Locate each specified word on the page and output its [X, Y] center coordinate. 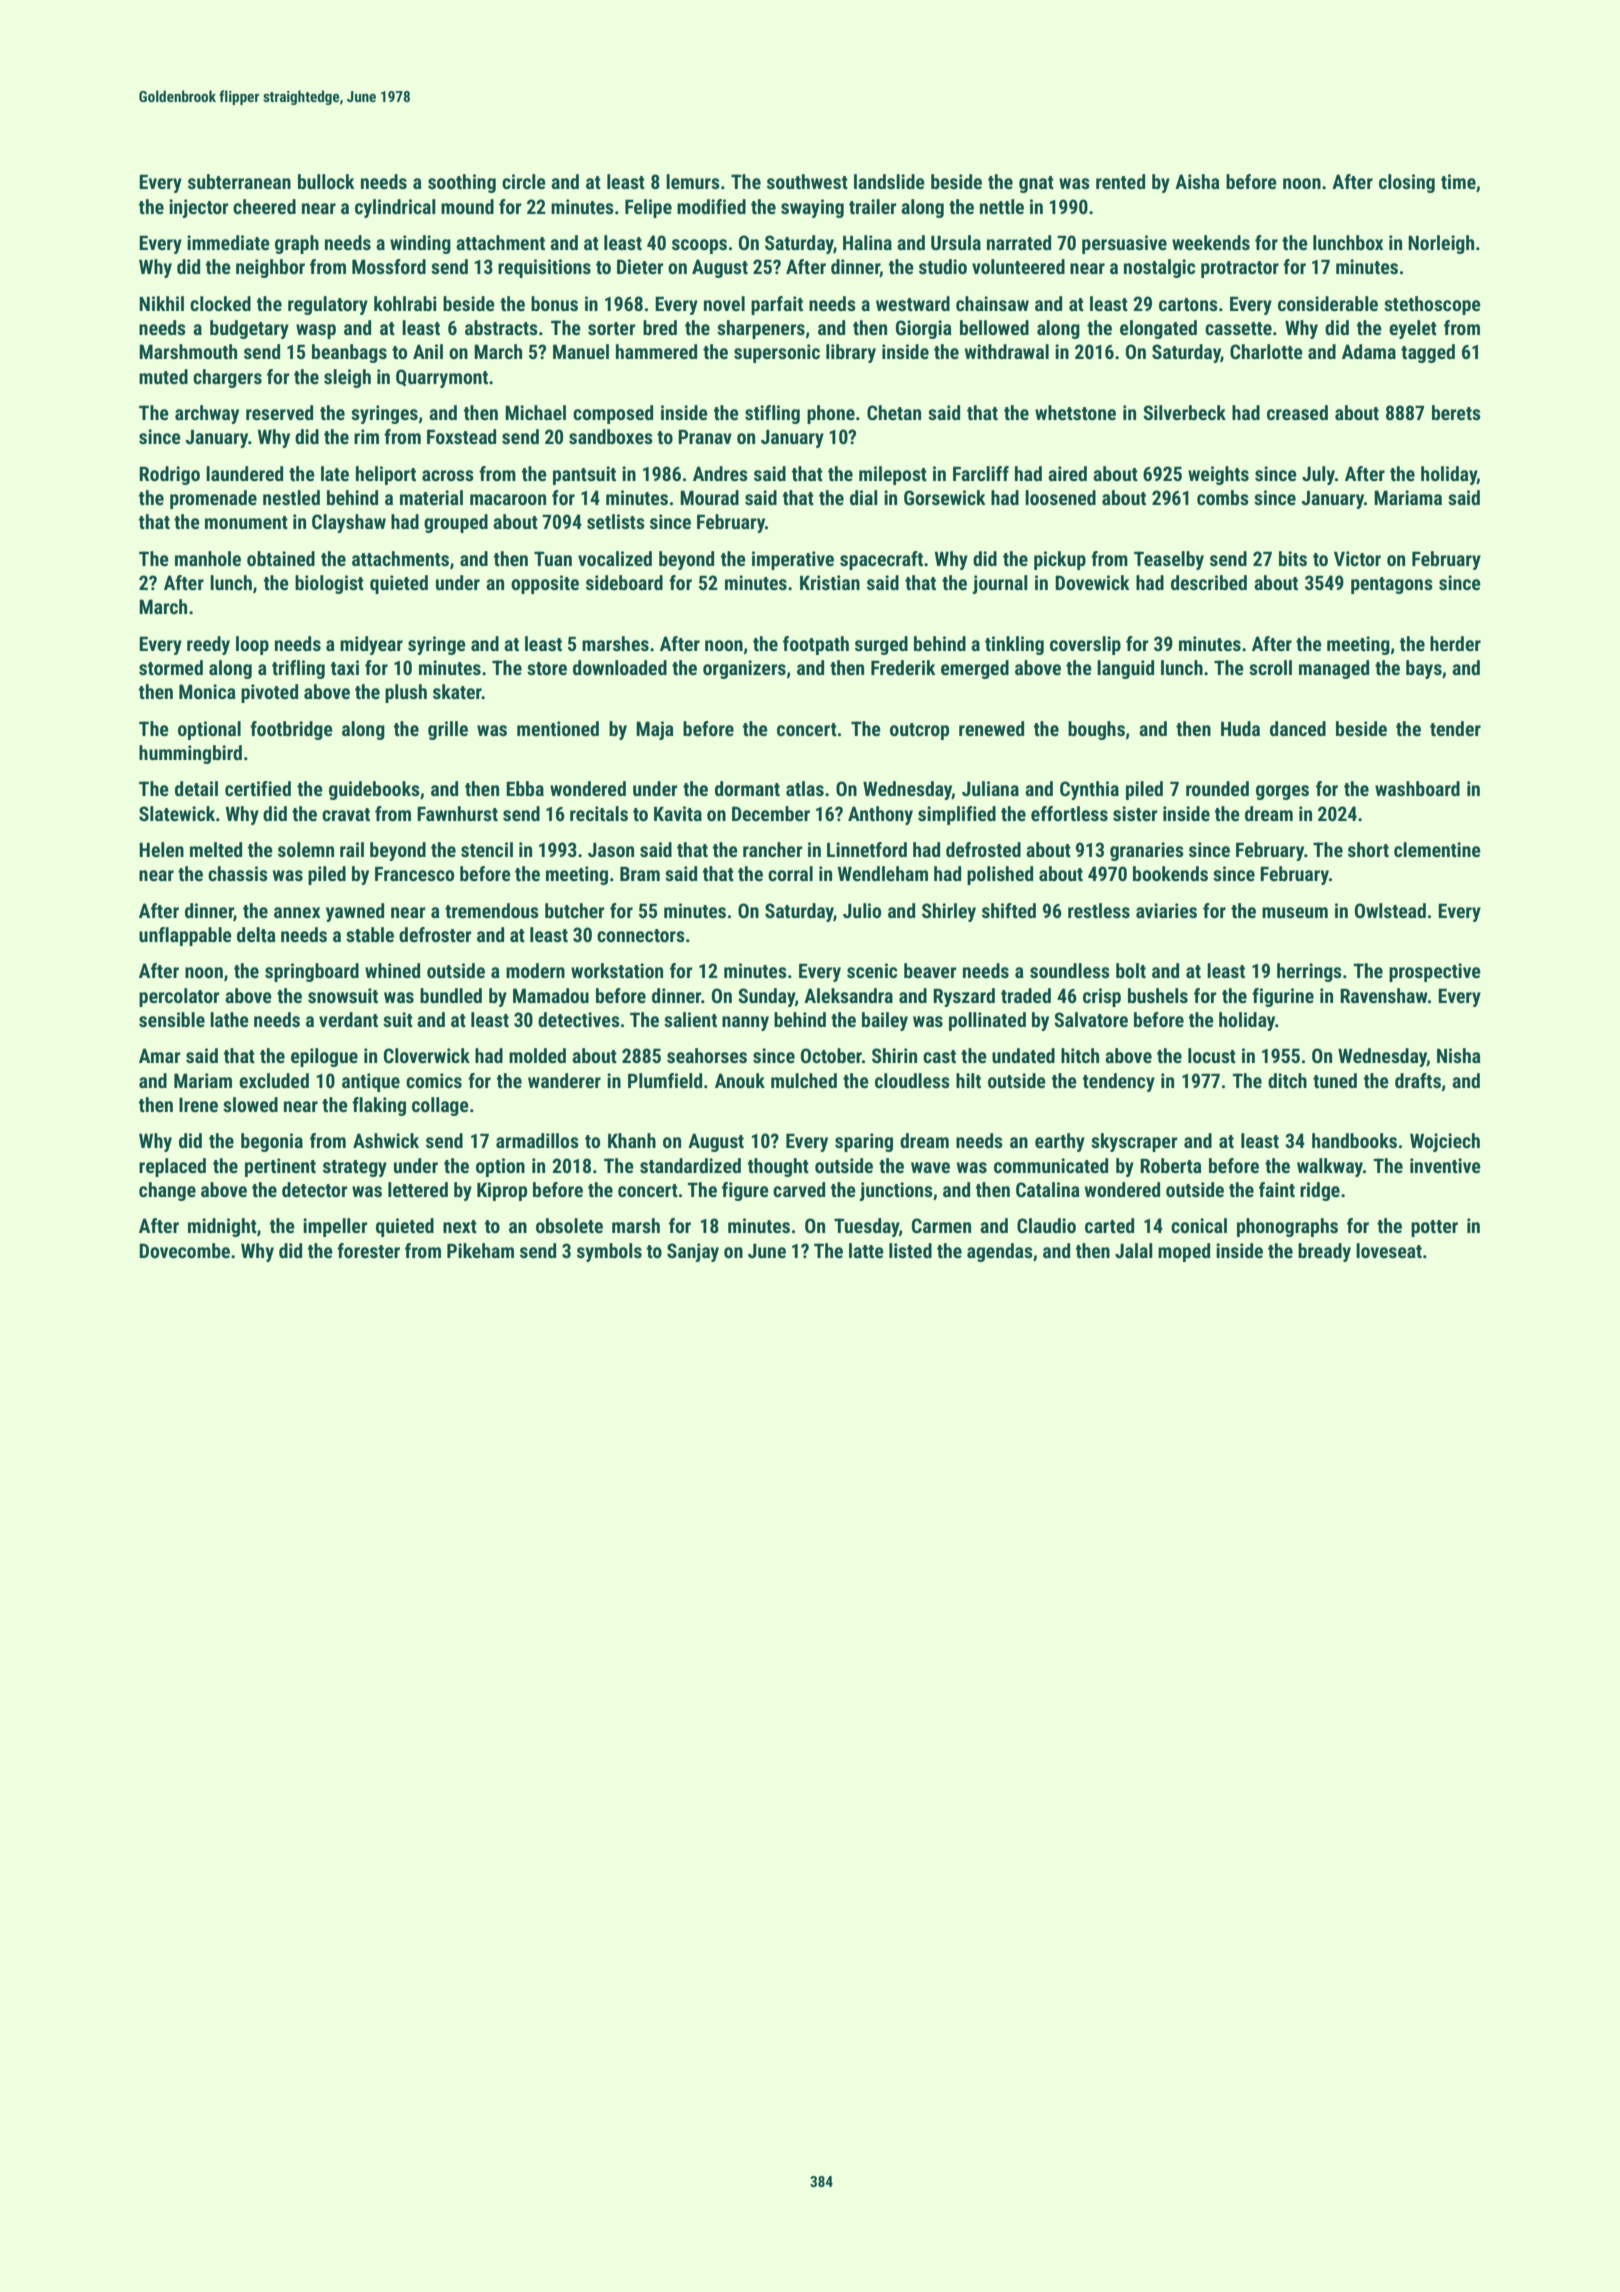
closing [1407, 183]
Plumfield [665, 1080]
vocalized [615, 558]
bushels [1158, 995]
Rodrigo [169, 475]
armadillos [537, 1140]
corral [790, 873]
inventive [1445, 1165]
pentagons [1392, 585]
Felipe [648, 208]
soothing [462, 183]
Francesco [414, 873]
